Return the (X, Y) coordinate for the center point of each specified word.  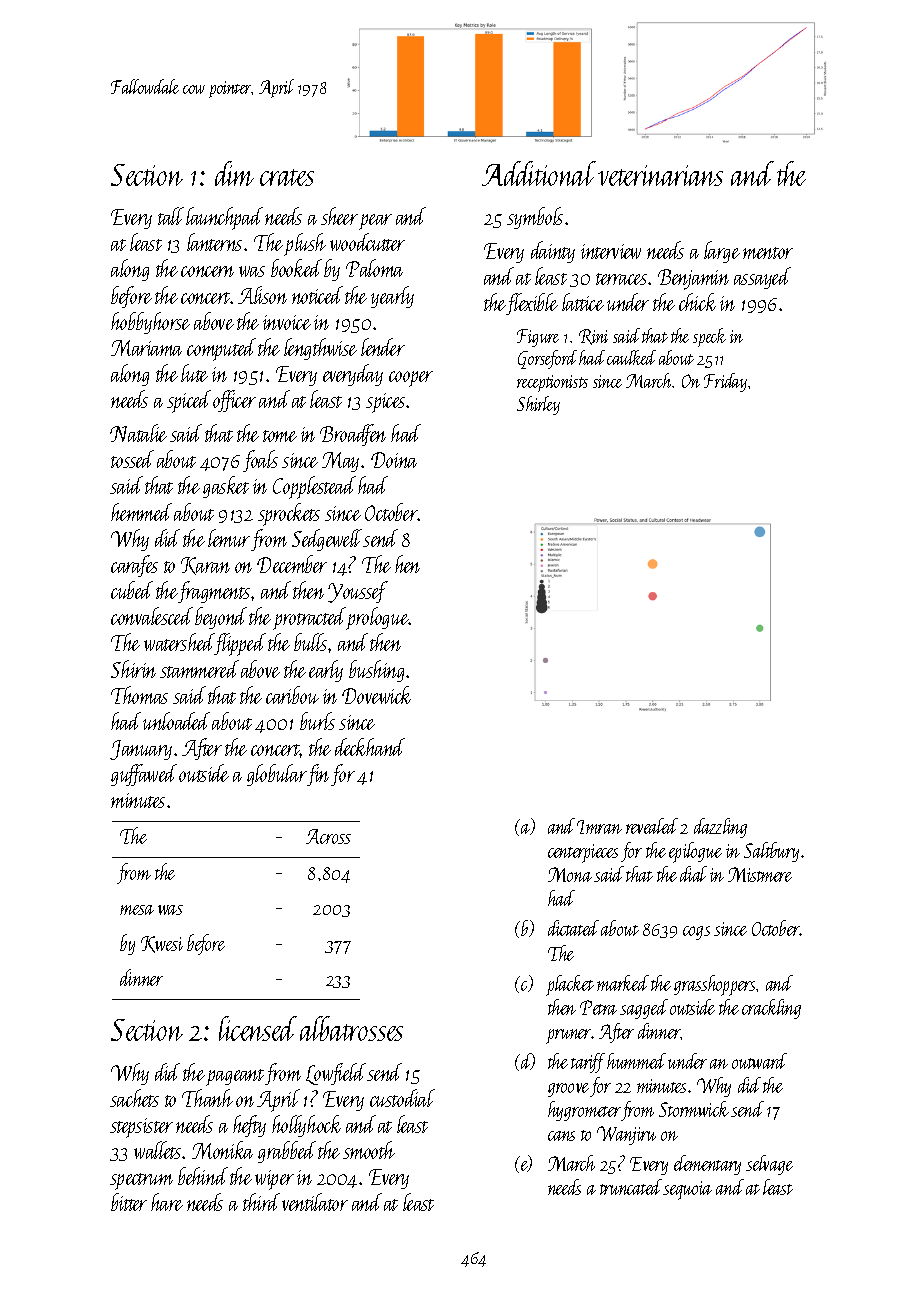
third (261, 1202)
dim (234, 173)
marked (623, 983)
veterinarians (660, 175)
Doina (394, 460)
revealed (652, 826)
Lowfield (336, 1074)
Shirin (133, 669)
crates (287, 177)
